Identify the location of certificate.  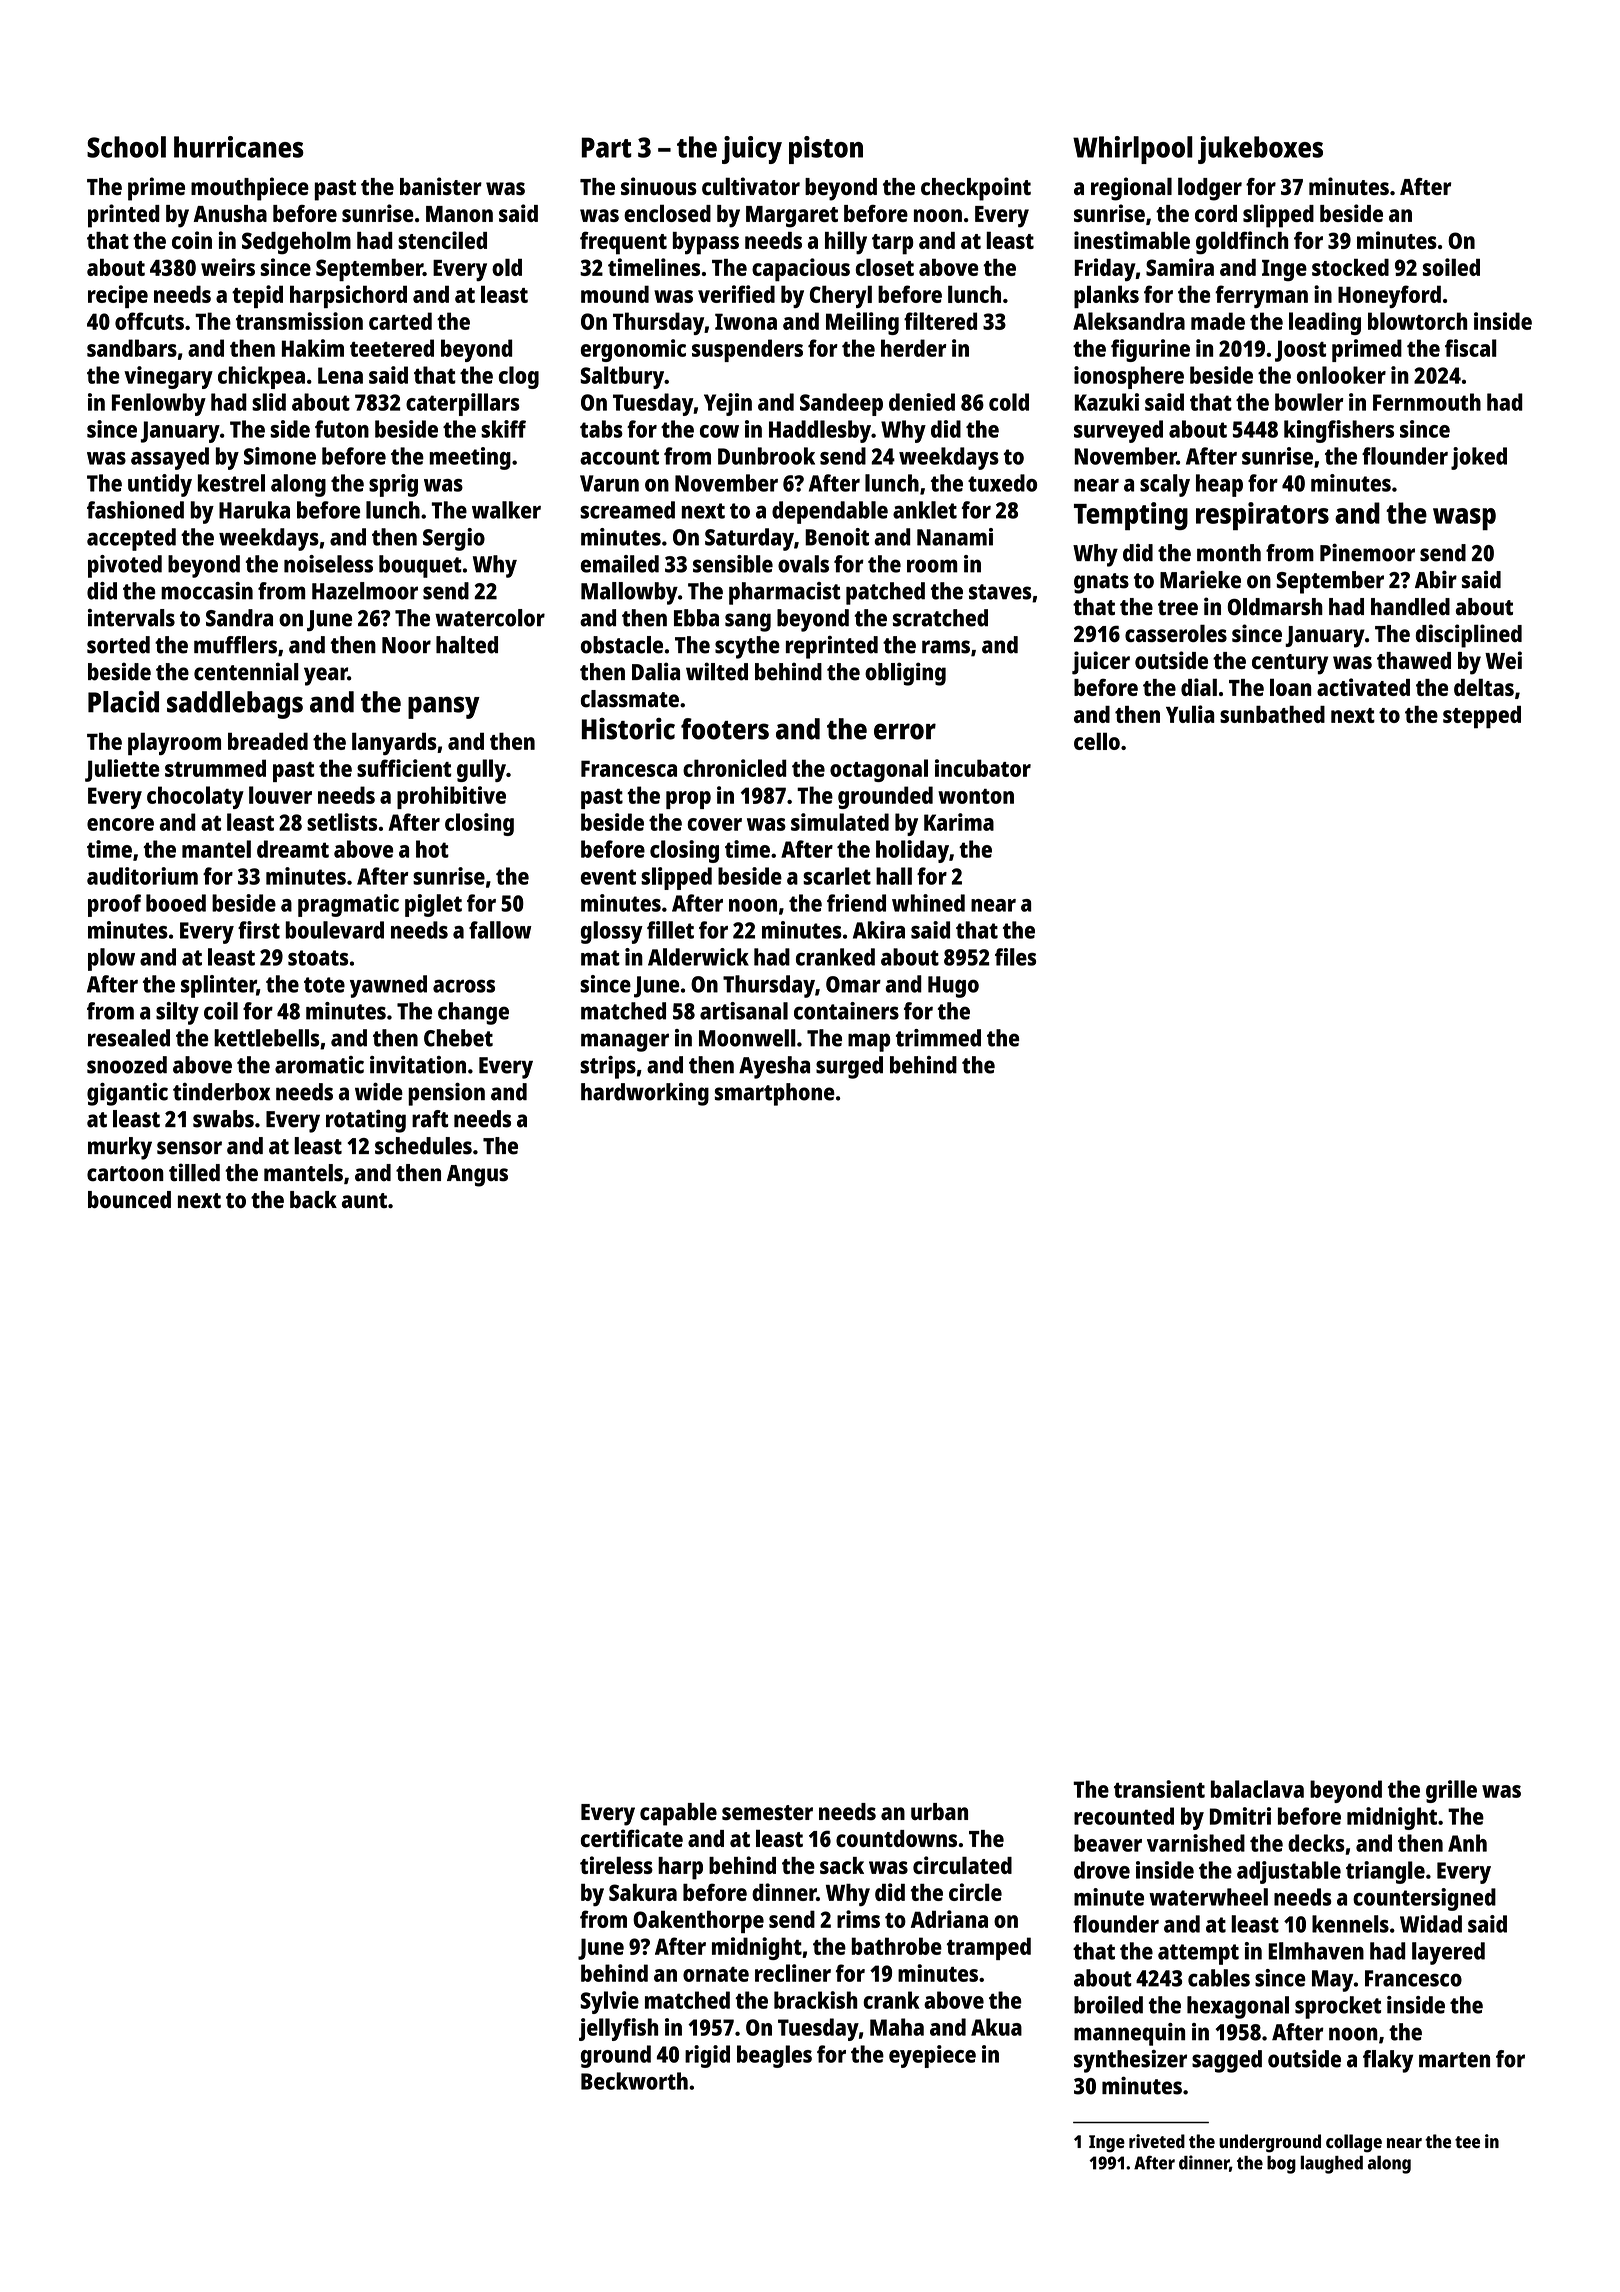
(632, 1838).
